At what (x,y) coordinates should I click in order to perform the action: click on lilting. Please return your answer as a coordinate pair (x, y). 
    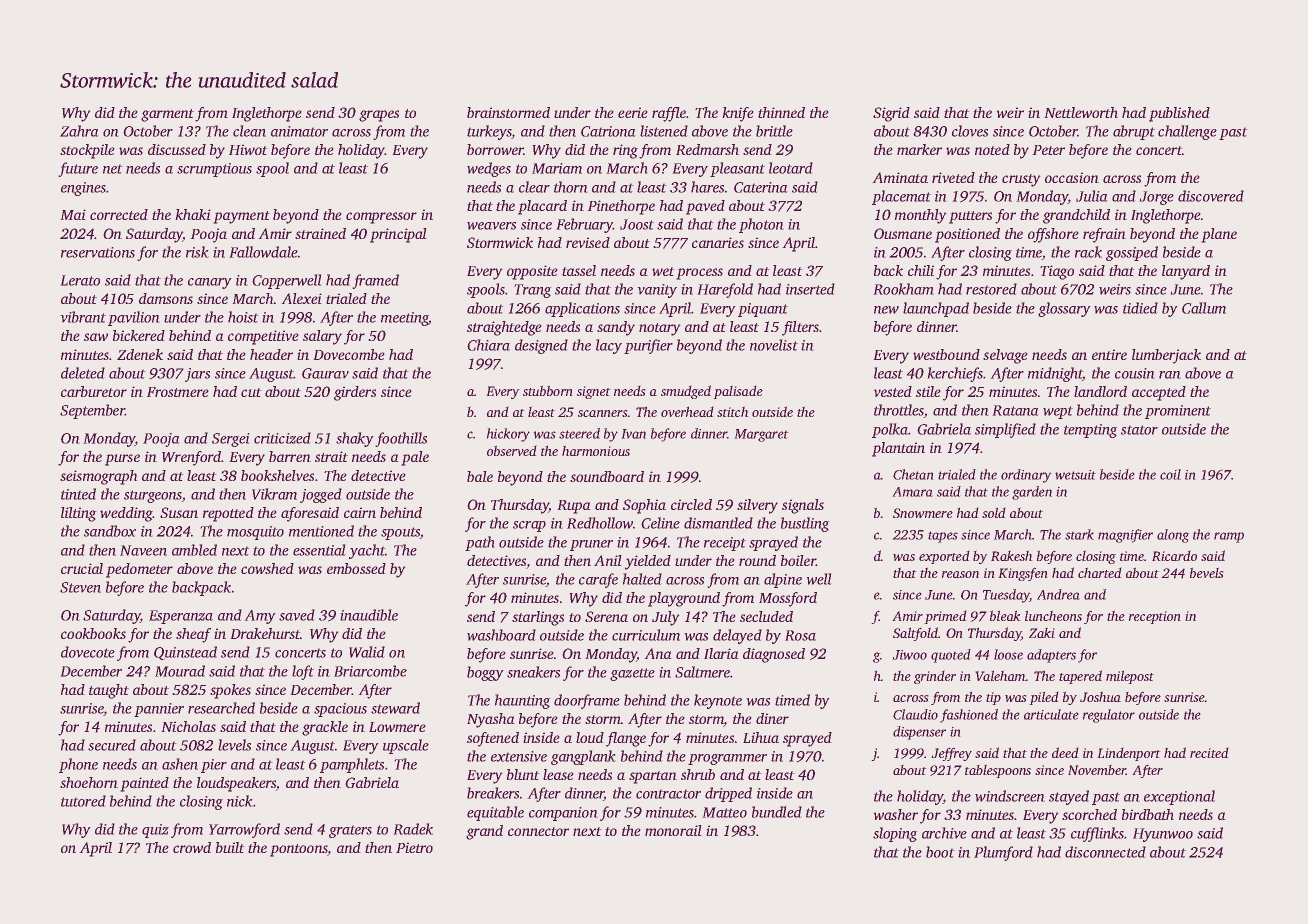
    Looking at the image, I should click on (79, 514).
